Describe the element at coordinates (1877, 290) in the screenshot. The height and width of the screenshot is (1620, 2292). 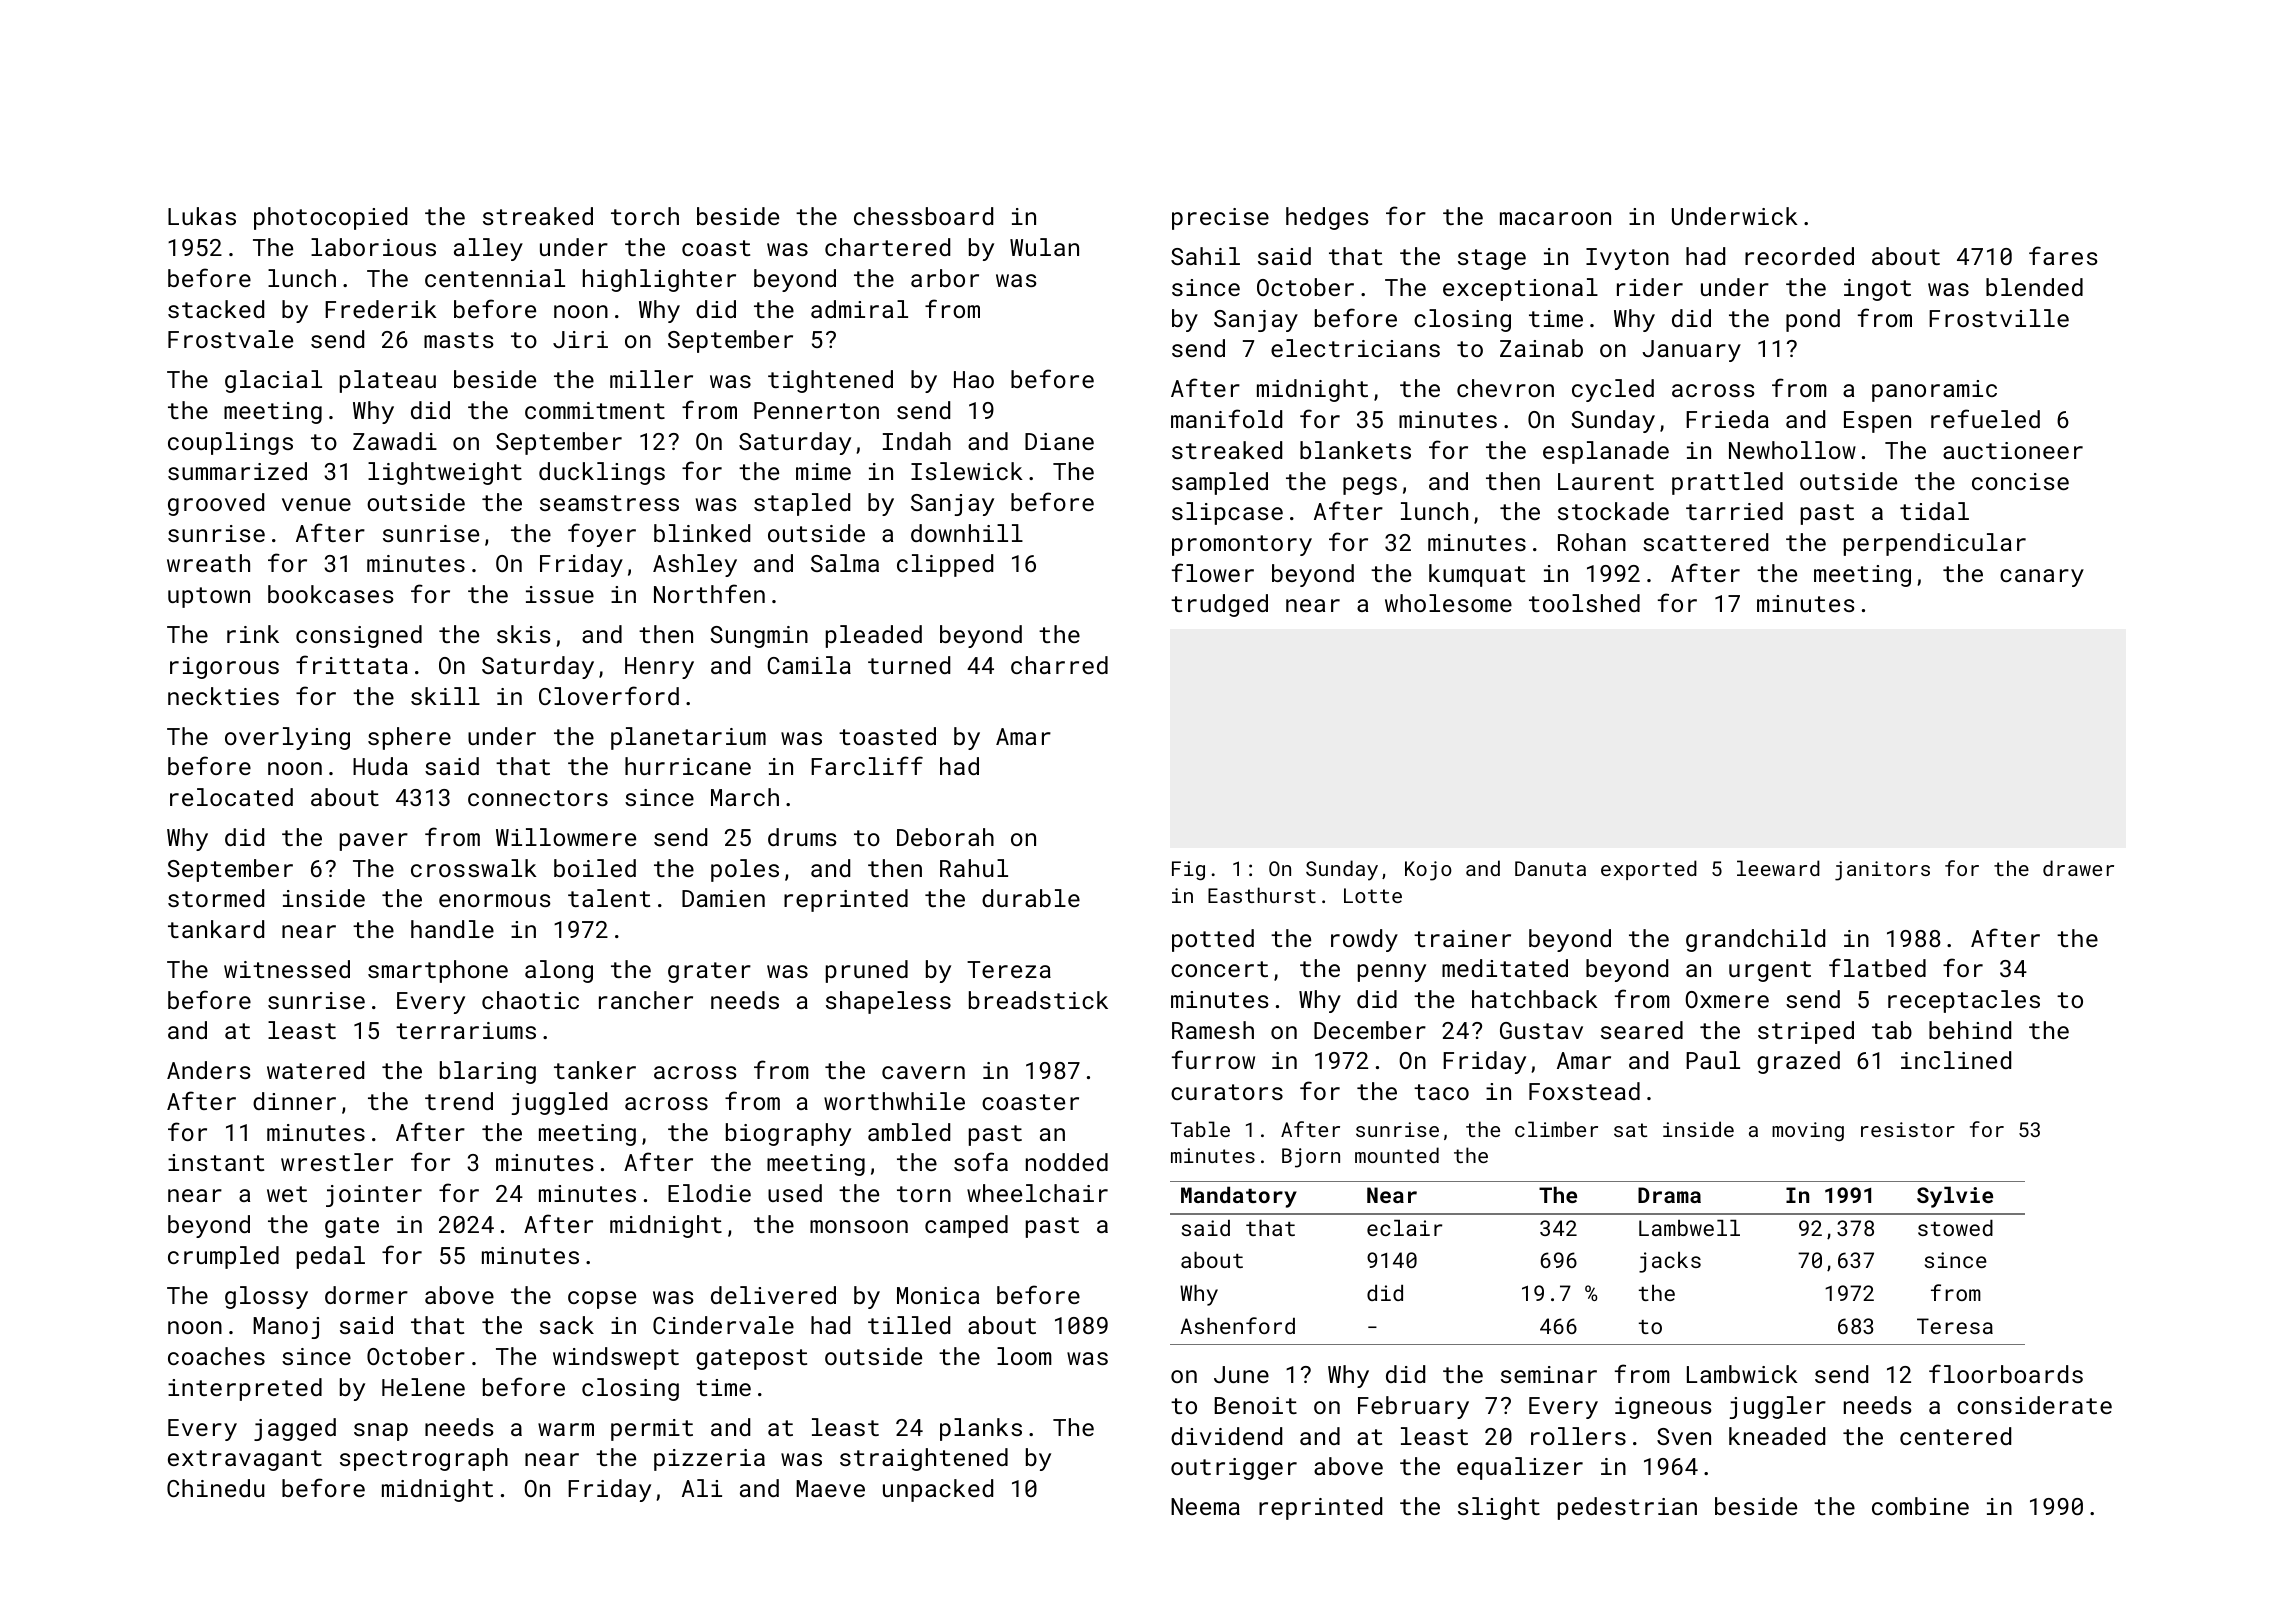
I see `ingot` at that location.
